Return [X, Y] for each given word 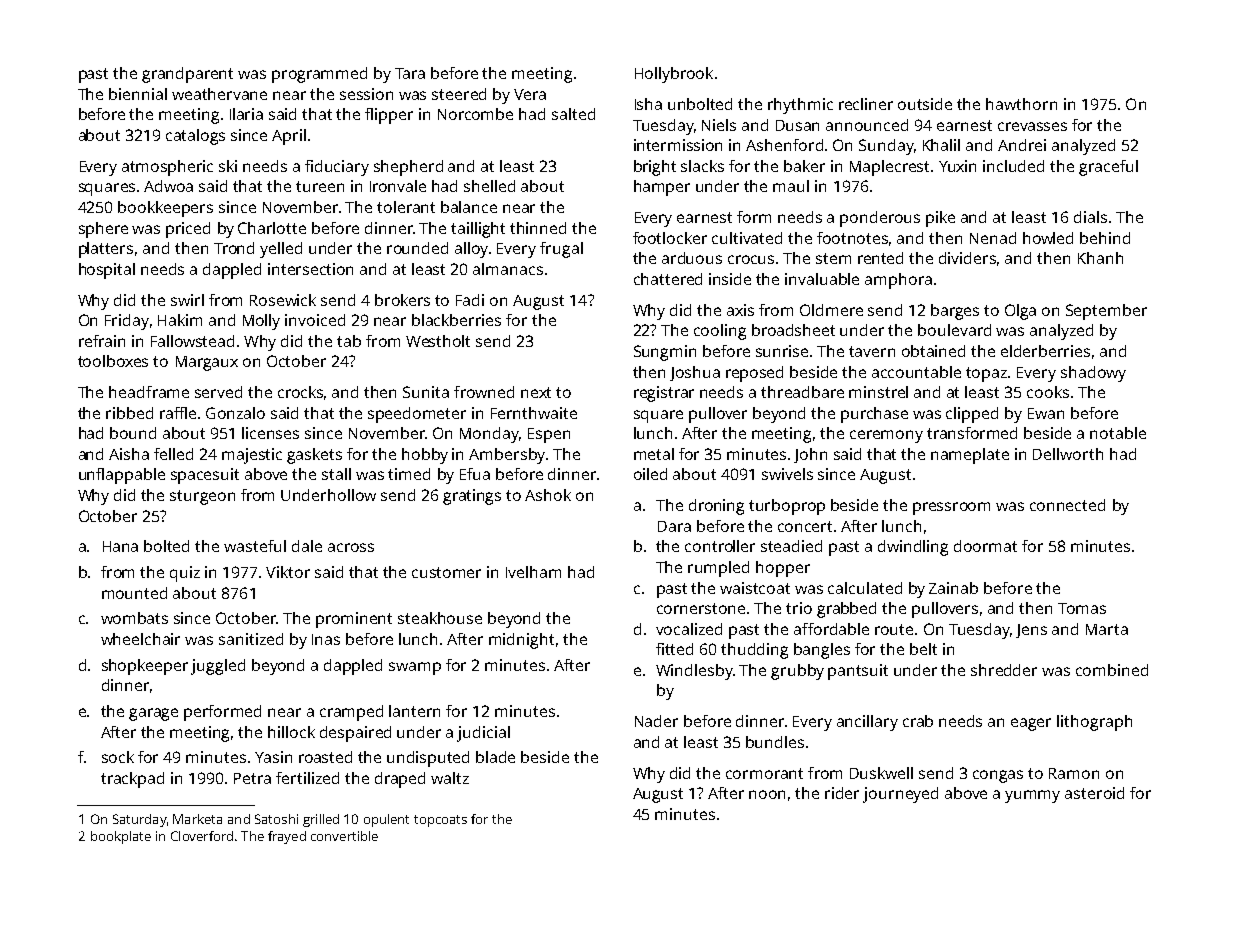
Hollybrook [674, 75]
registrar [664, 394]
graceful [1108, 168]
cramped [351, 713]
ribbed [129, 413]
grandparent [187, 75]
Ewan [1046, 413]
